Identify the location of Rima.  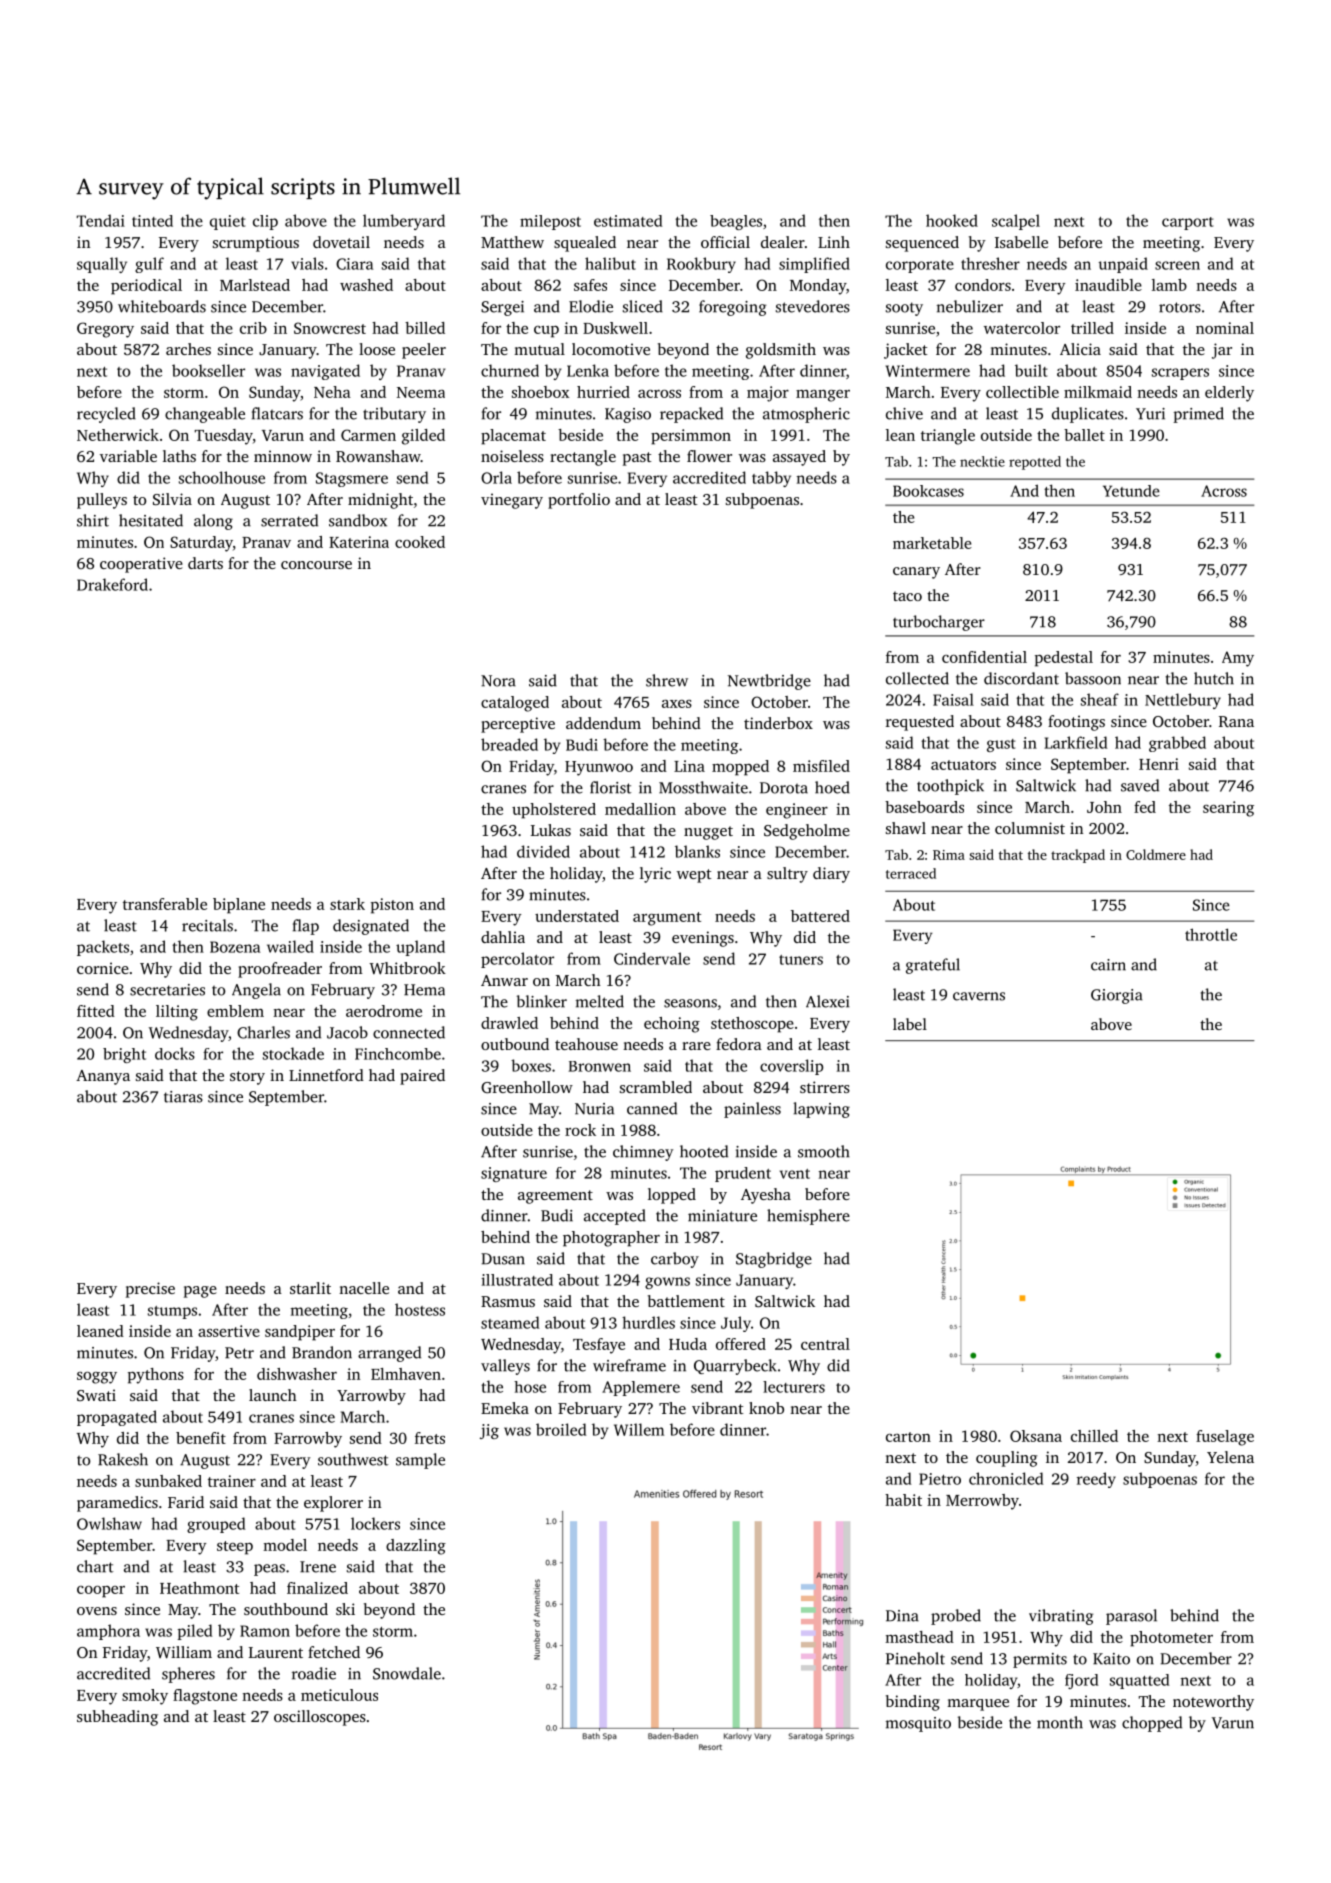
(949, 855).
